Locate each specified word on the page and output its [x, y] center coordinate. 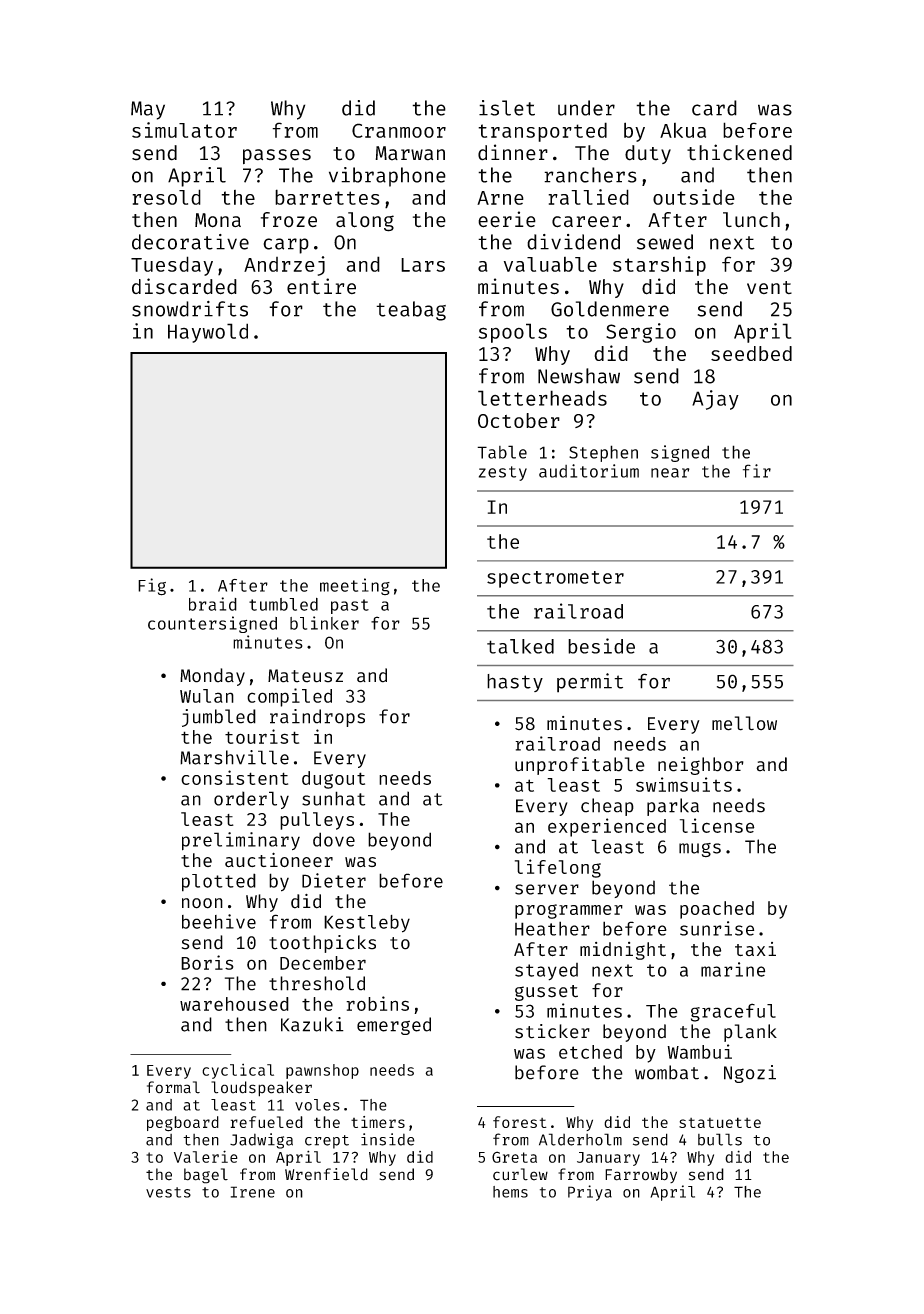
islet [507, 108]
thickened [739, 152]
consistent [234, 777]
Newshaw [579, 376]
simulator [184, 130]
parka [673, 807]
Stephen [603, 453]
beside [601, 646]
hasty [515, 683]
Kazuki [312, 1024]
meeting [355, 586]
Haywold [208, 333]
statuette [720, 1122]
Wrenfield [326, 1174]
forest [520, 1122]
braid [213, 604]
